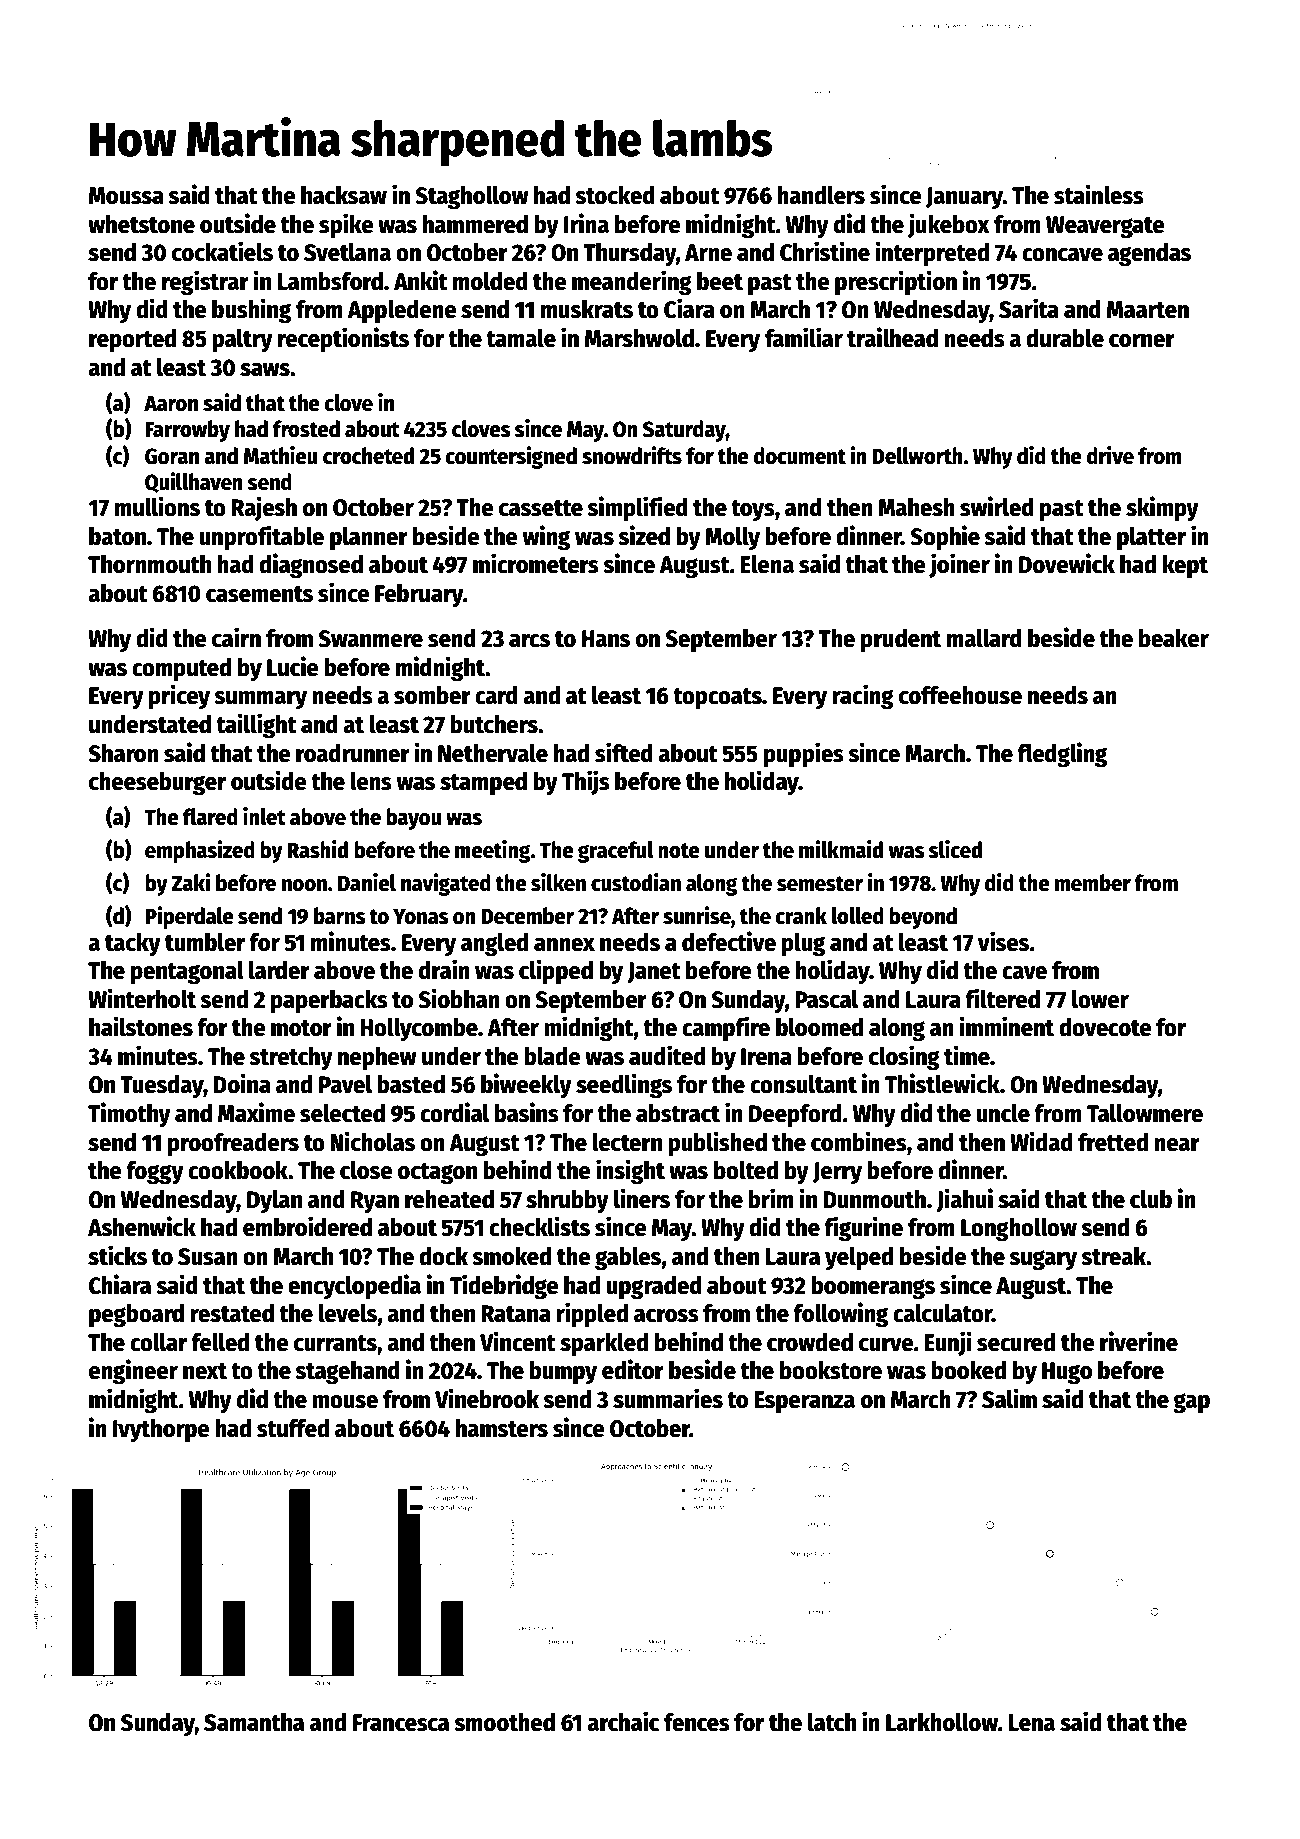 The width and height of the screenshot is (1300, 1839). Describe the element at coordinates (141, 1026) in the screenshot. I see `hailstones` at that location.
